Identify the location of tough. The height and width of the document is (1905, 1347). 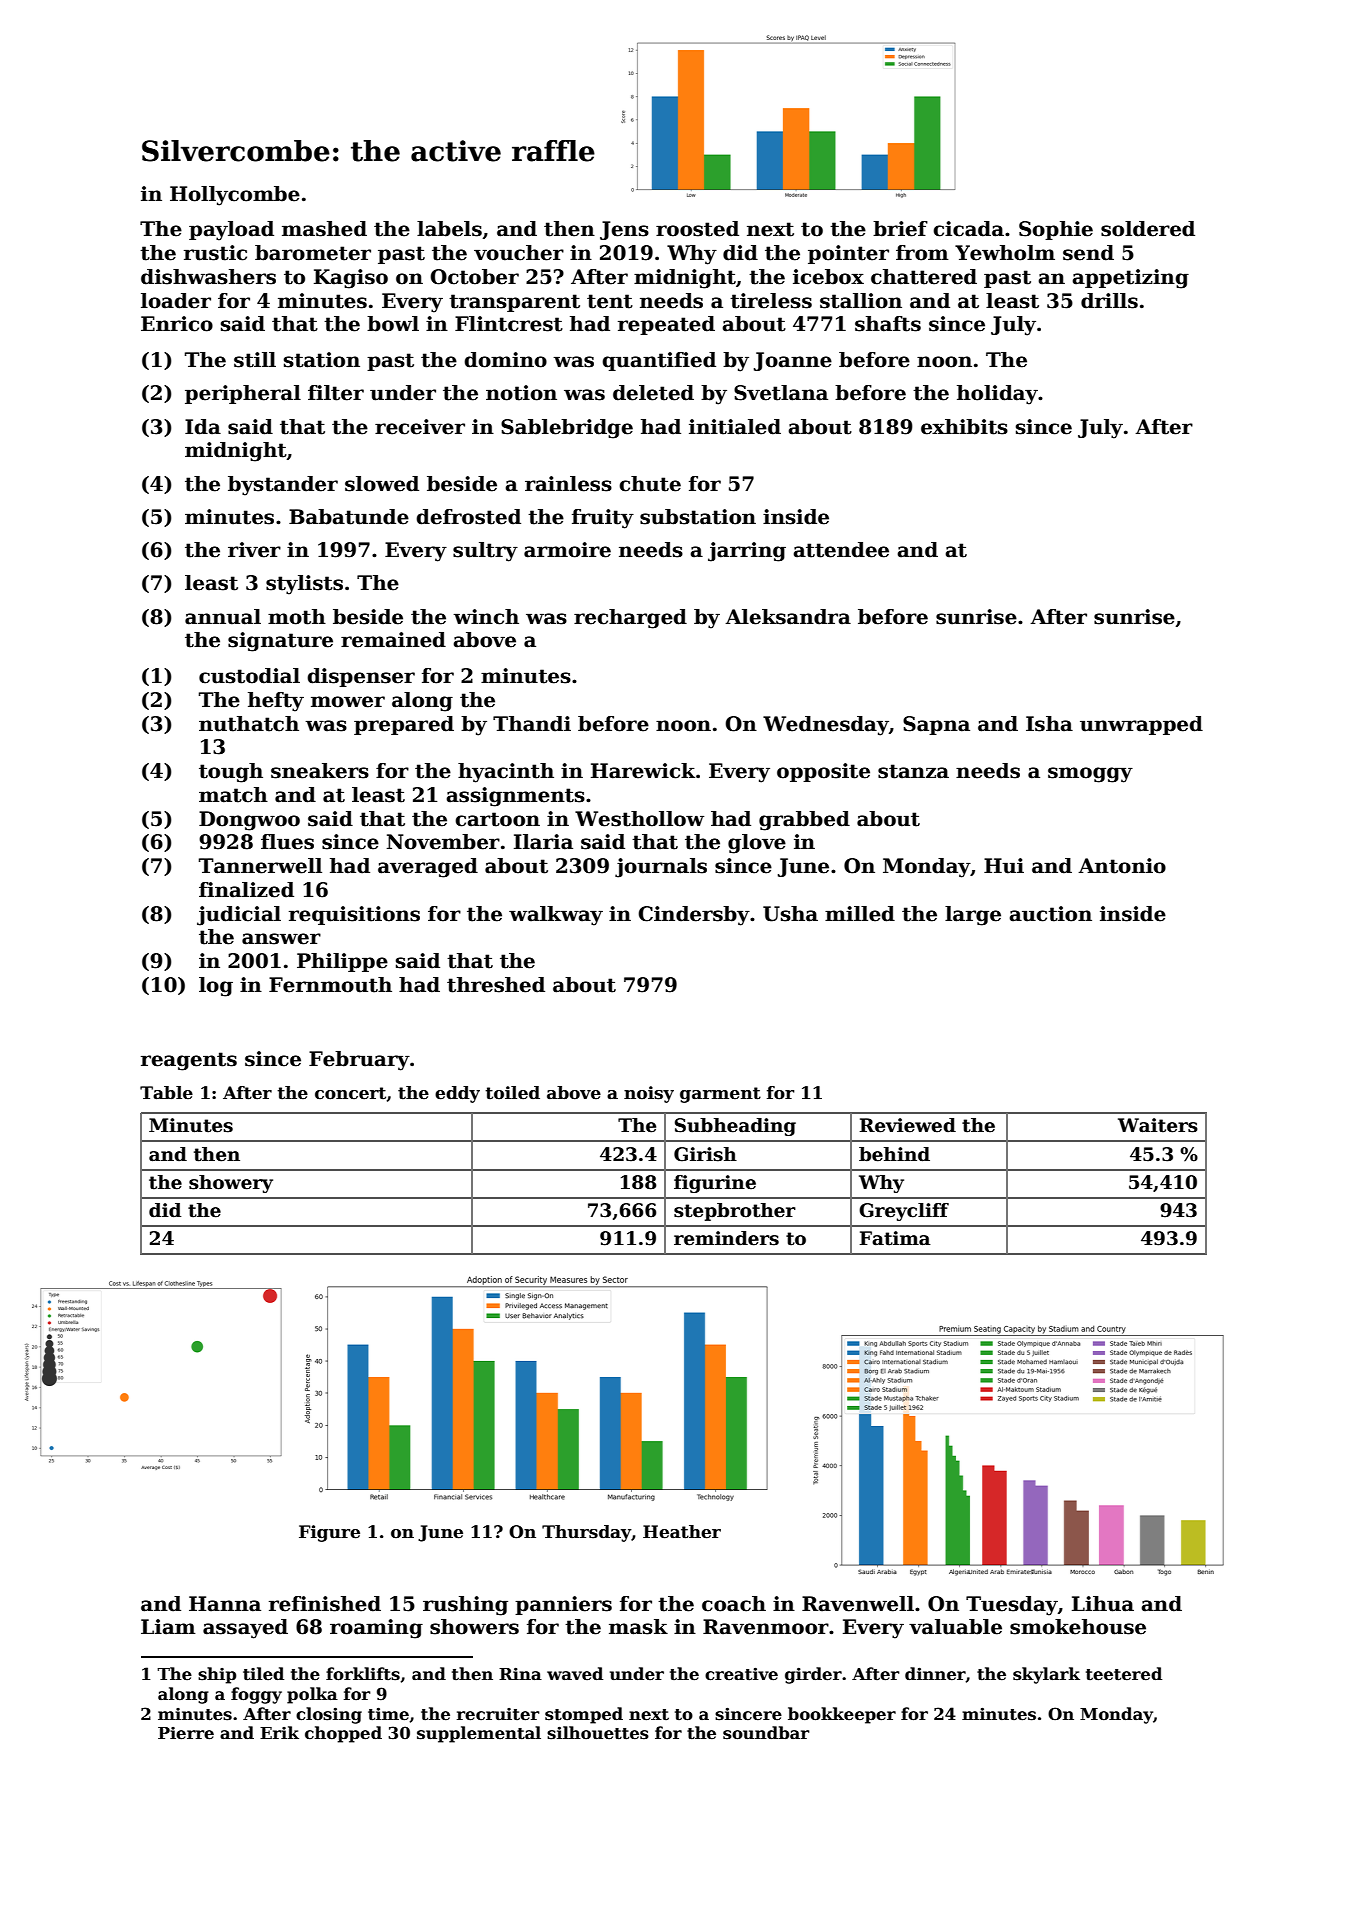
(231, 773).
